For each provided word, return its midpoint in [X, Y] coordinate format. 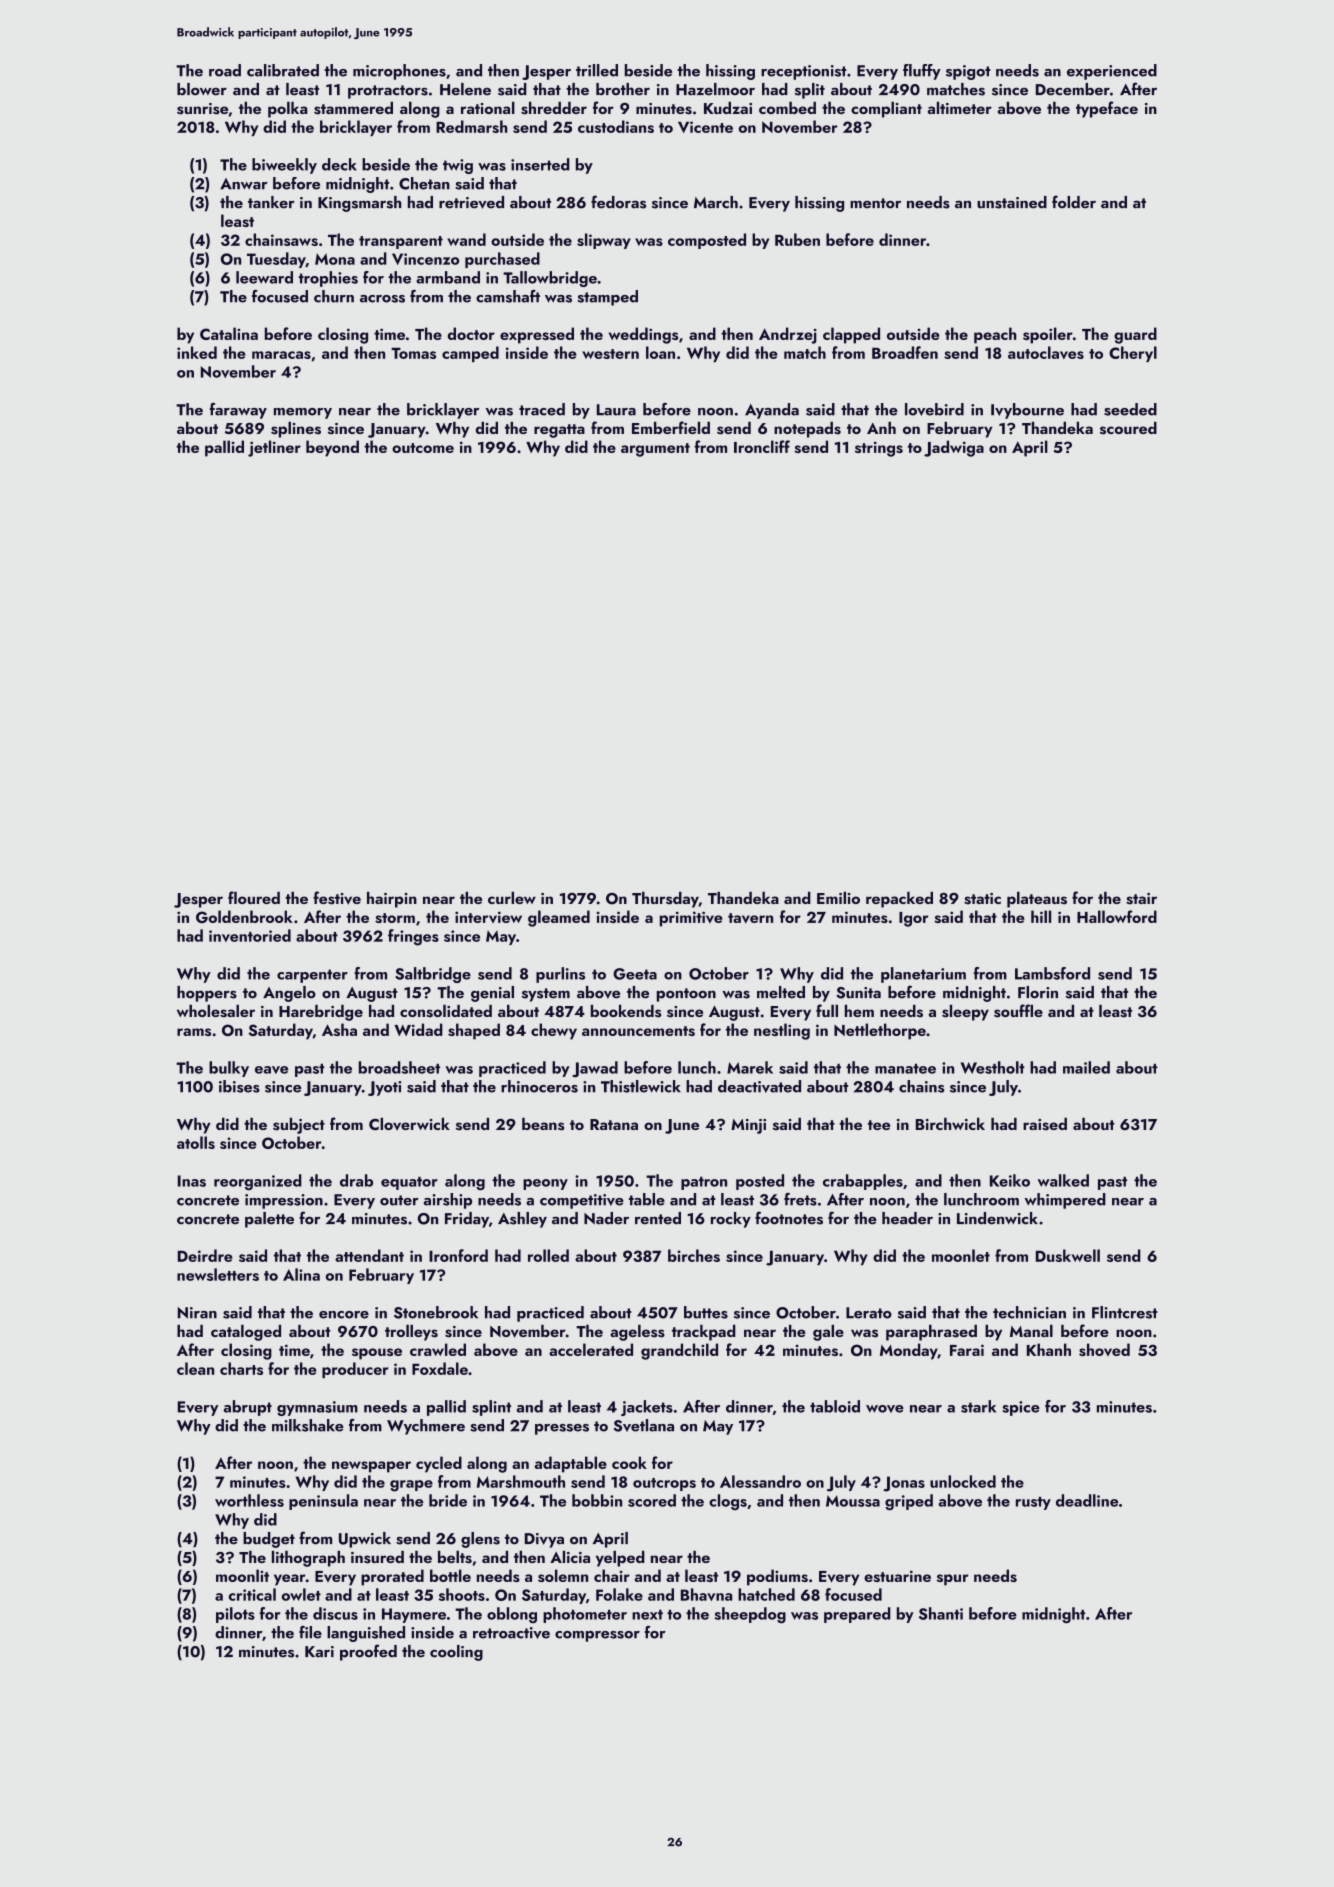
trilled [597, 70]
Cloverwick [409, 1124]
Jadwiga [954, 448]
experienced [1112, 72]
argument [655, 450]
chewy [554, 1031]
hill [1041, 916]
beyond [332, 448]
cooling [456, 1653]
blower [202, 89]
